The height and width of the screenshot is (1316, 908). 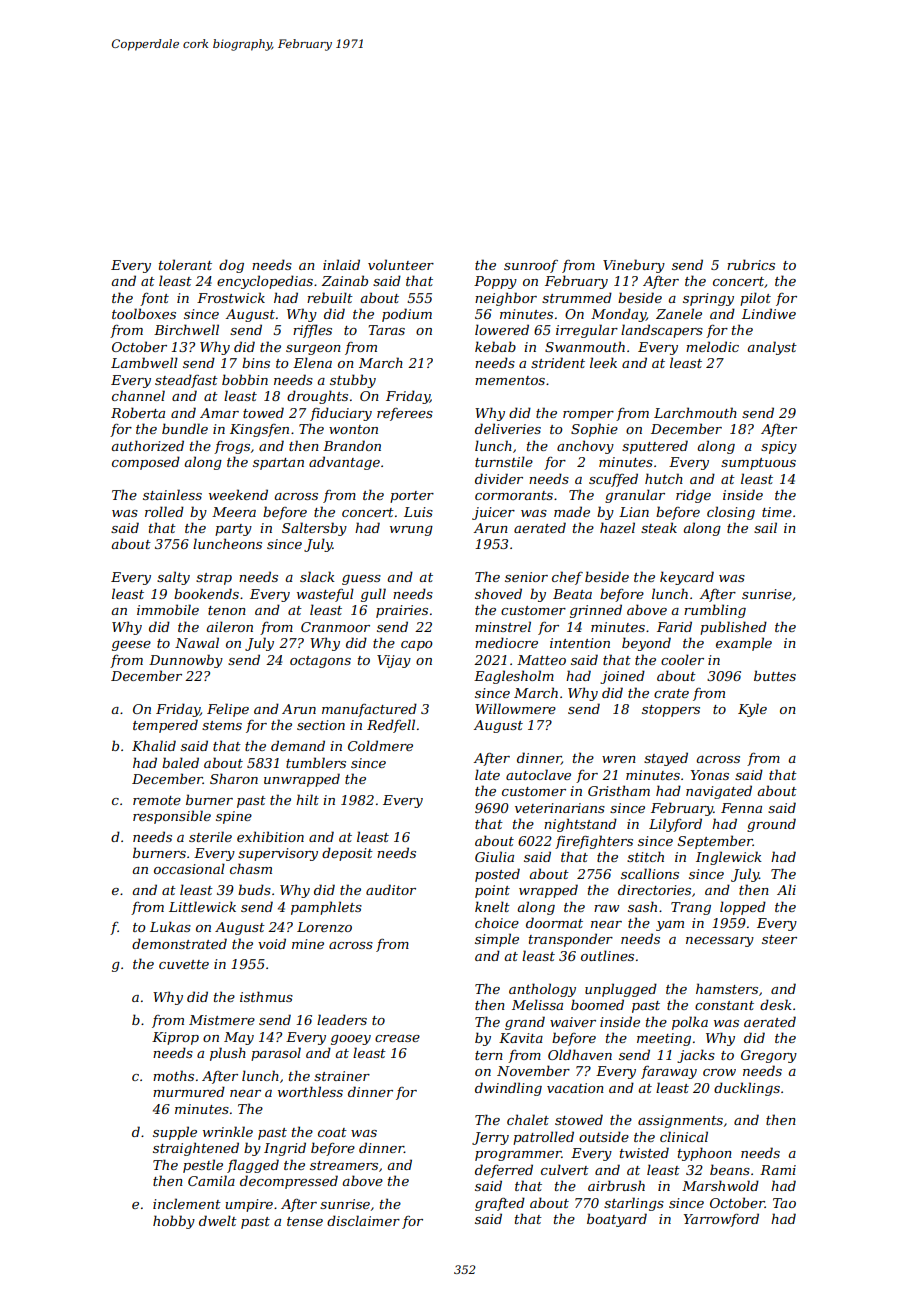 I want to click on leek, so click(x=603, y=362).
